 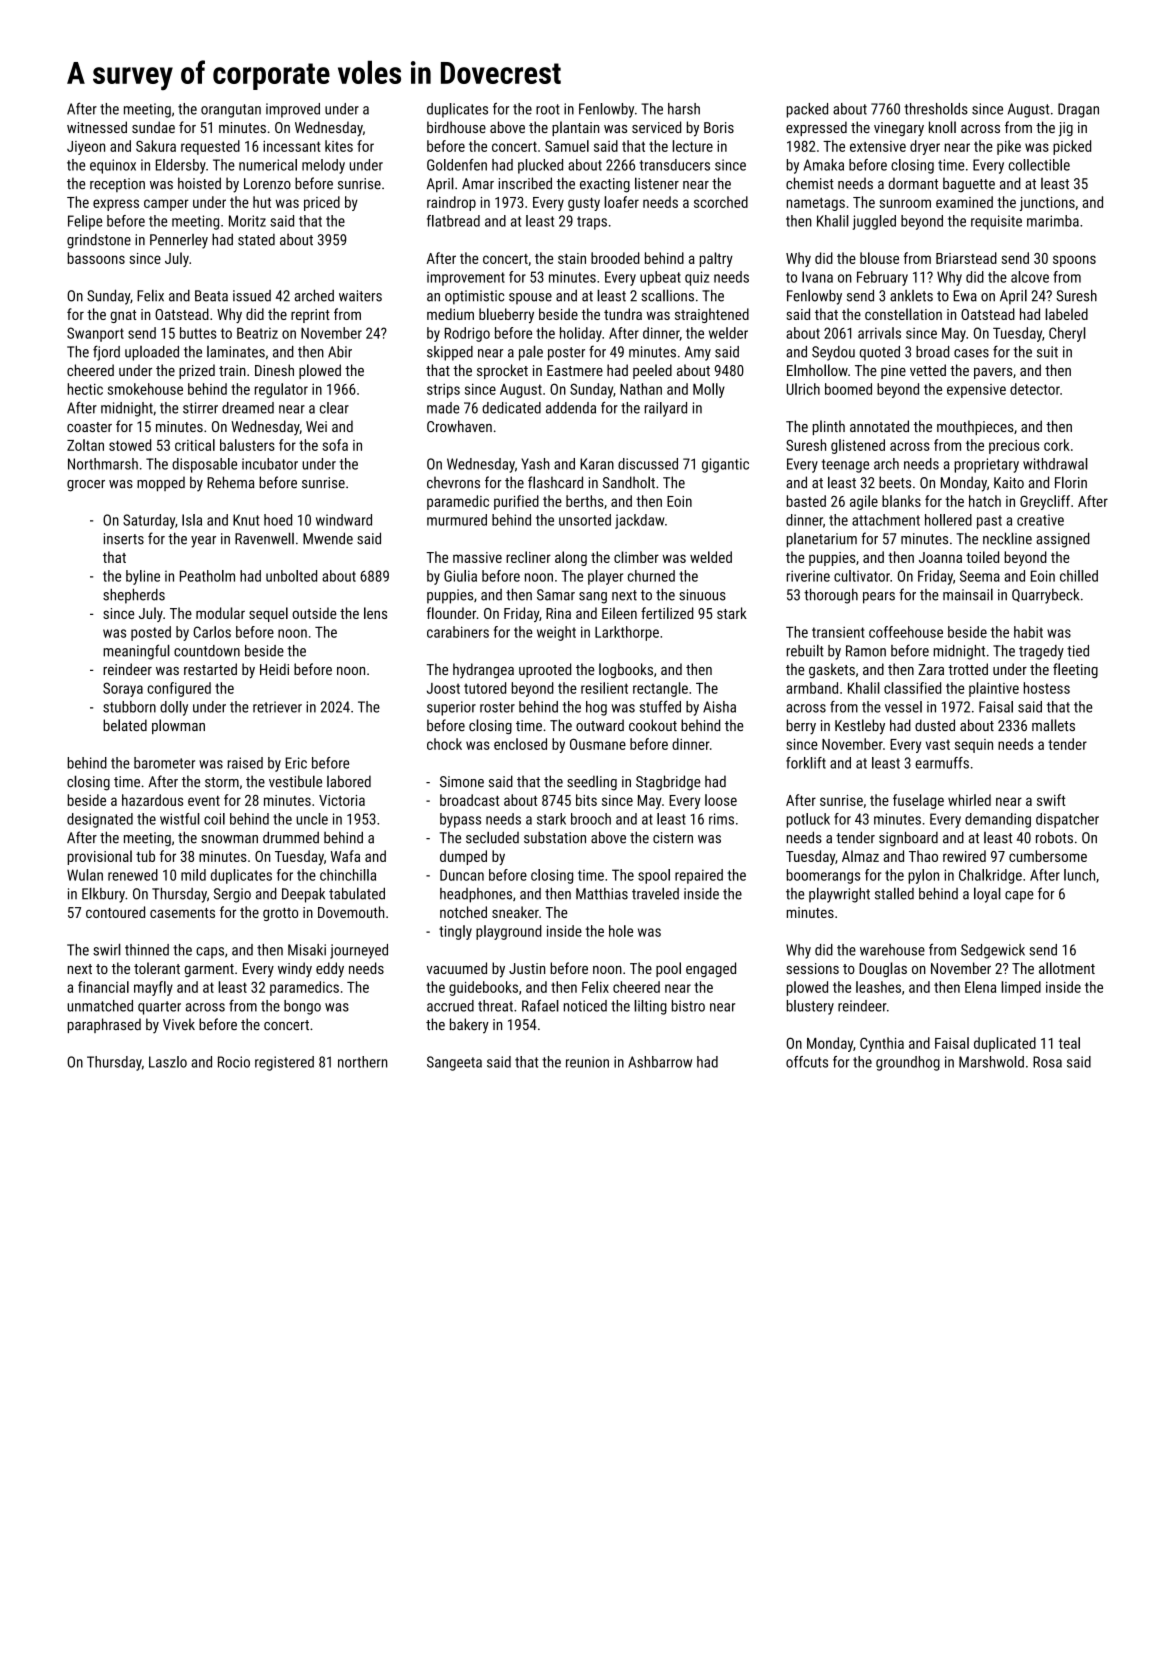 I want to click on priced, so click(x=322, y=203).
